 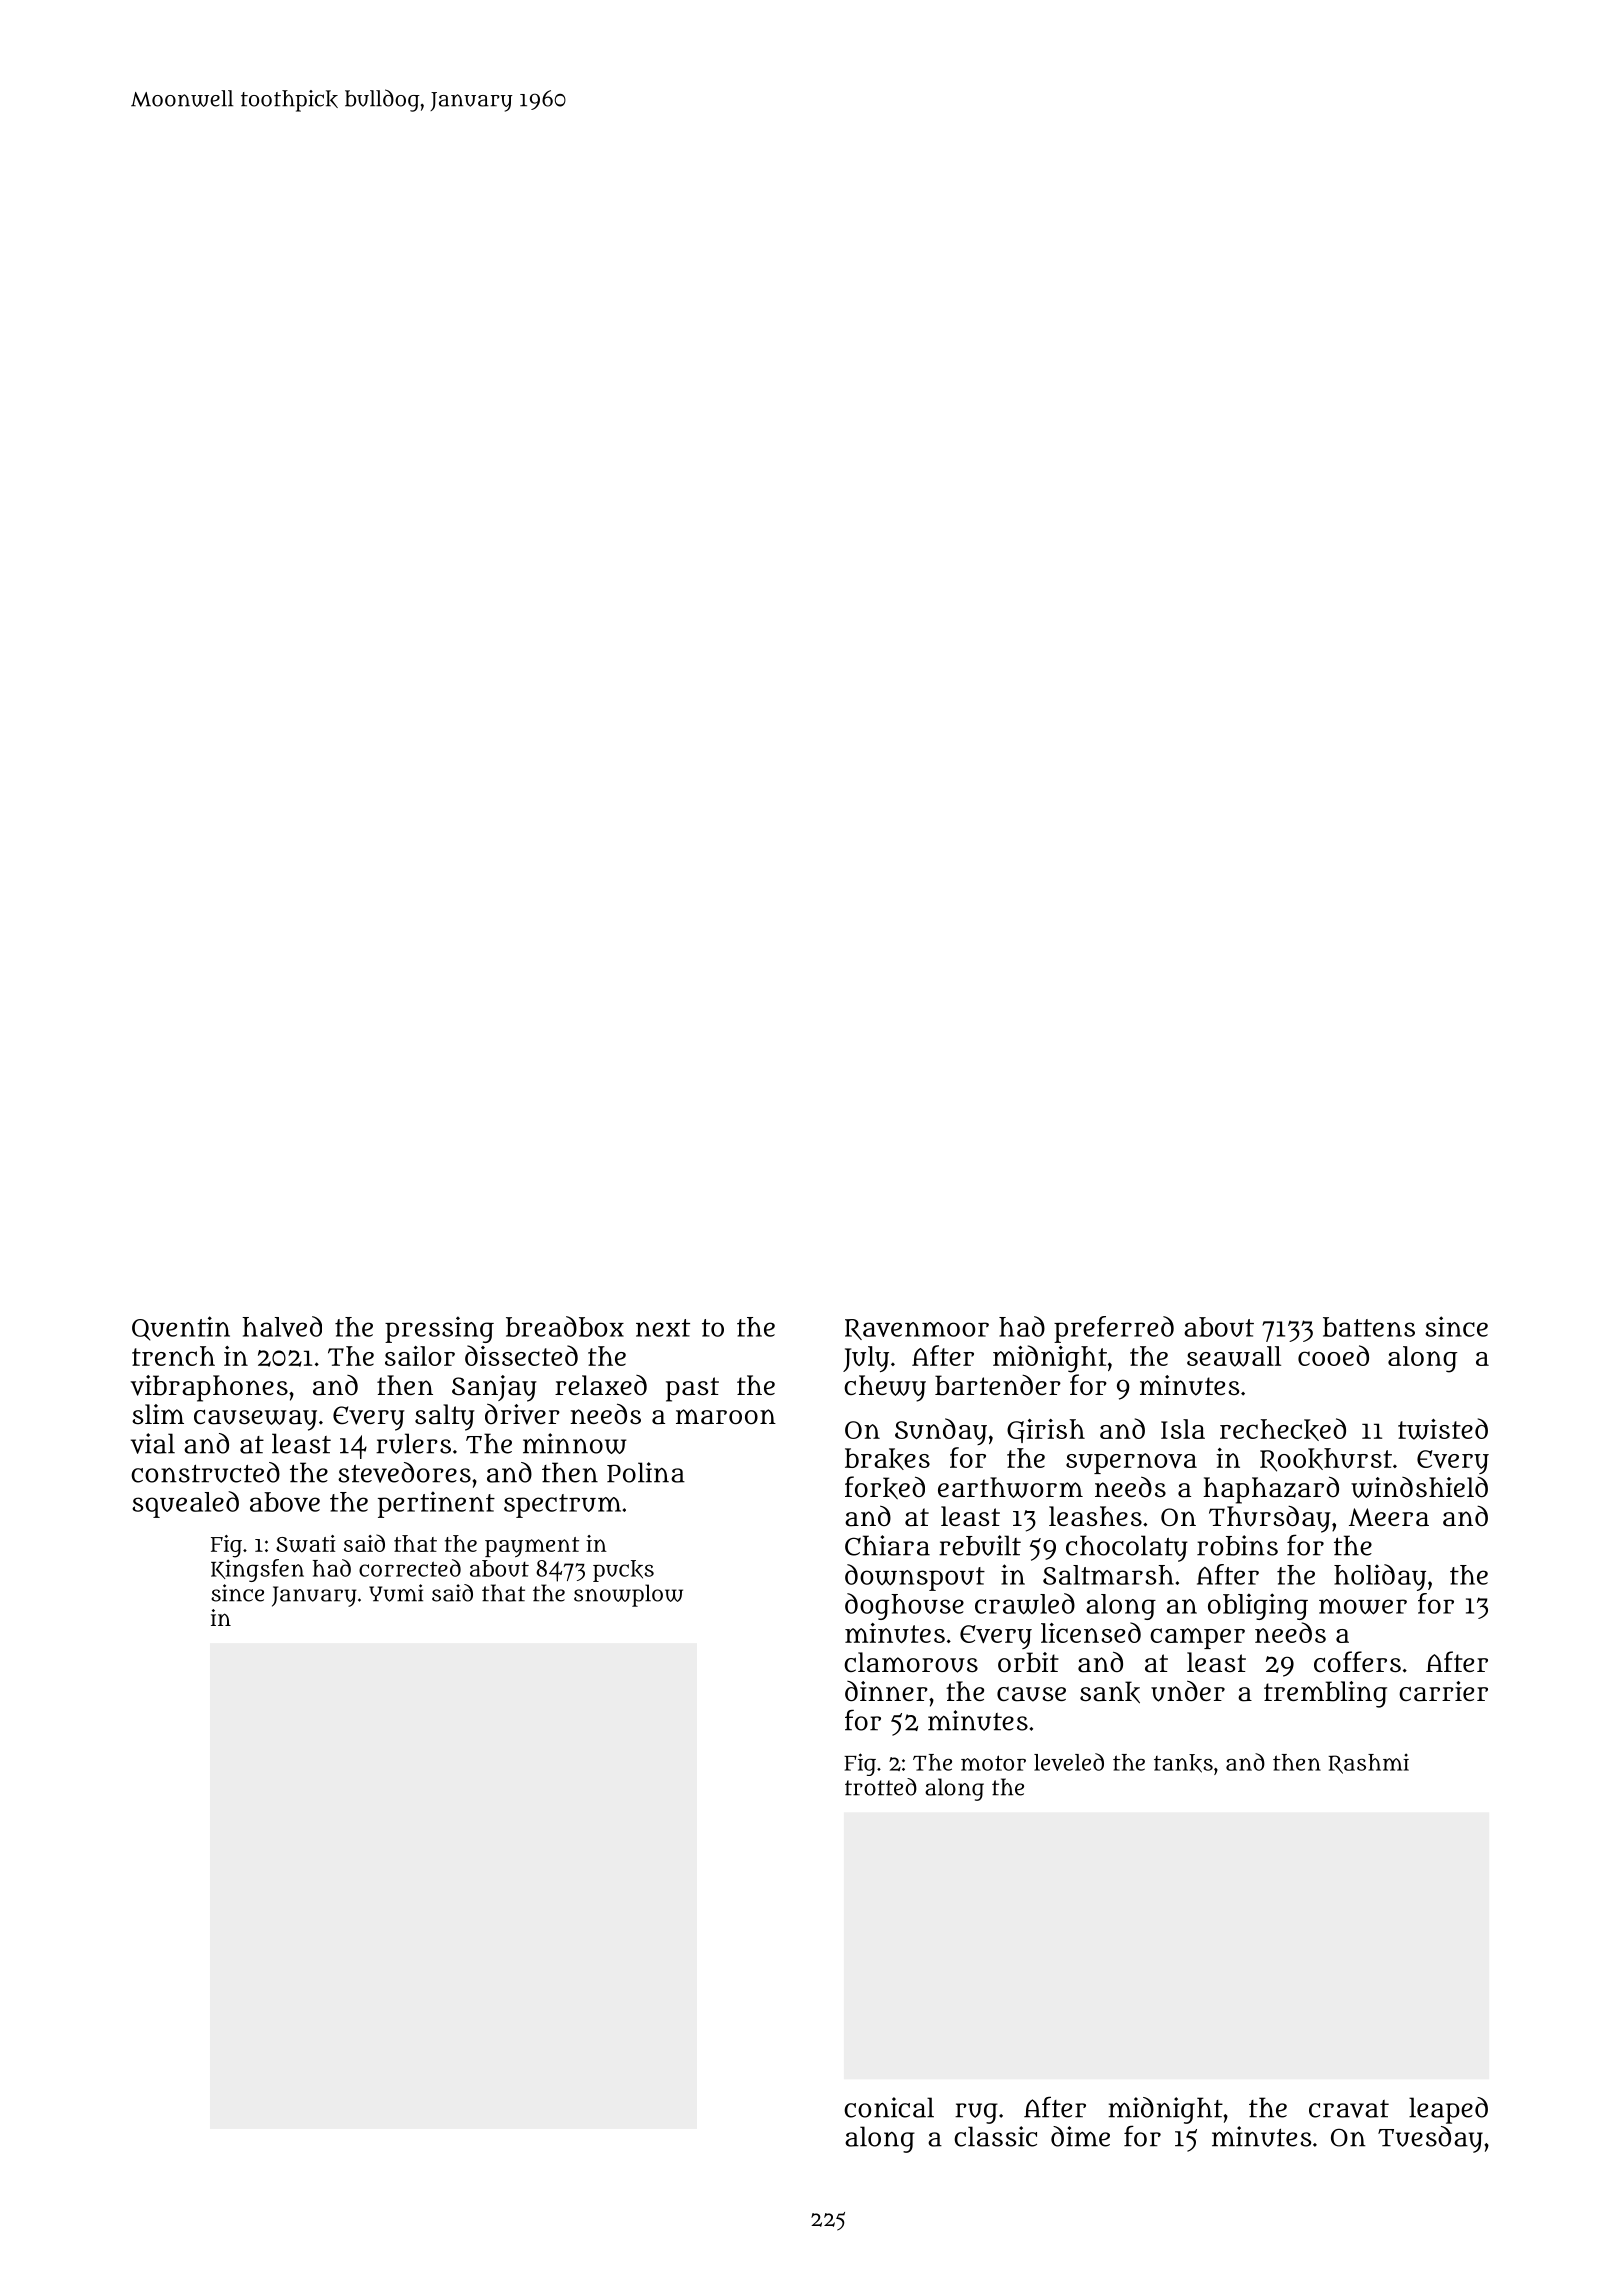 What do you see at coordinates (917, 1329) in the screenshot?
I see `Ravenmoor` at bounding box center [917, 1329].
